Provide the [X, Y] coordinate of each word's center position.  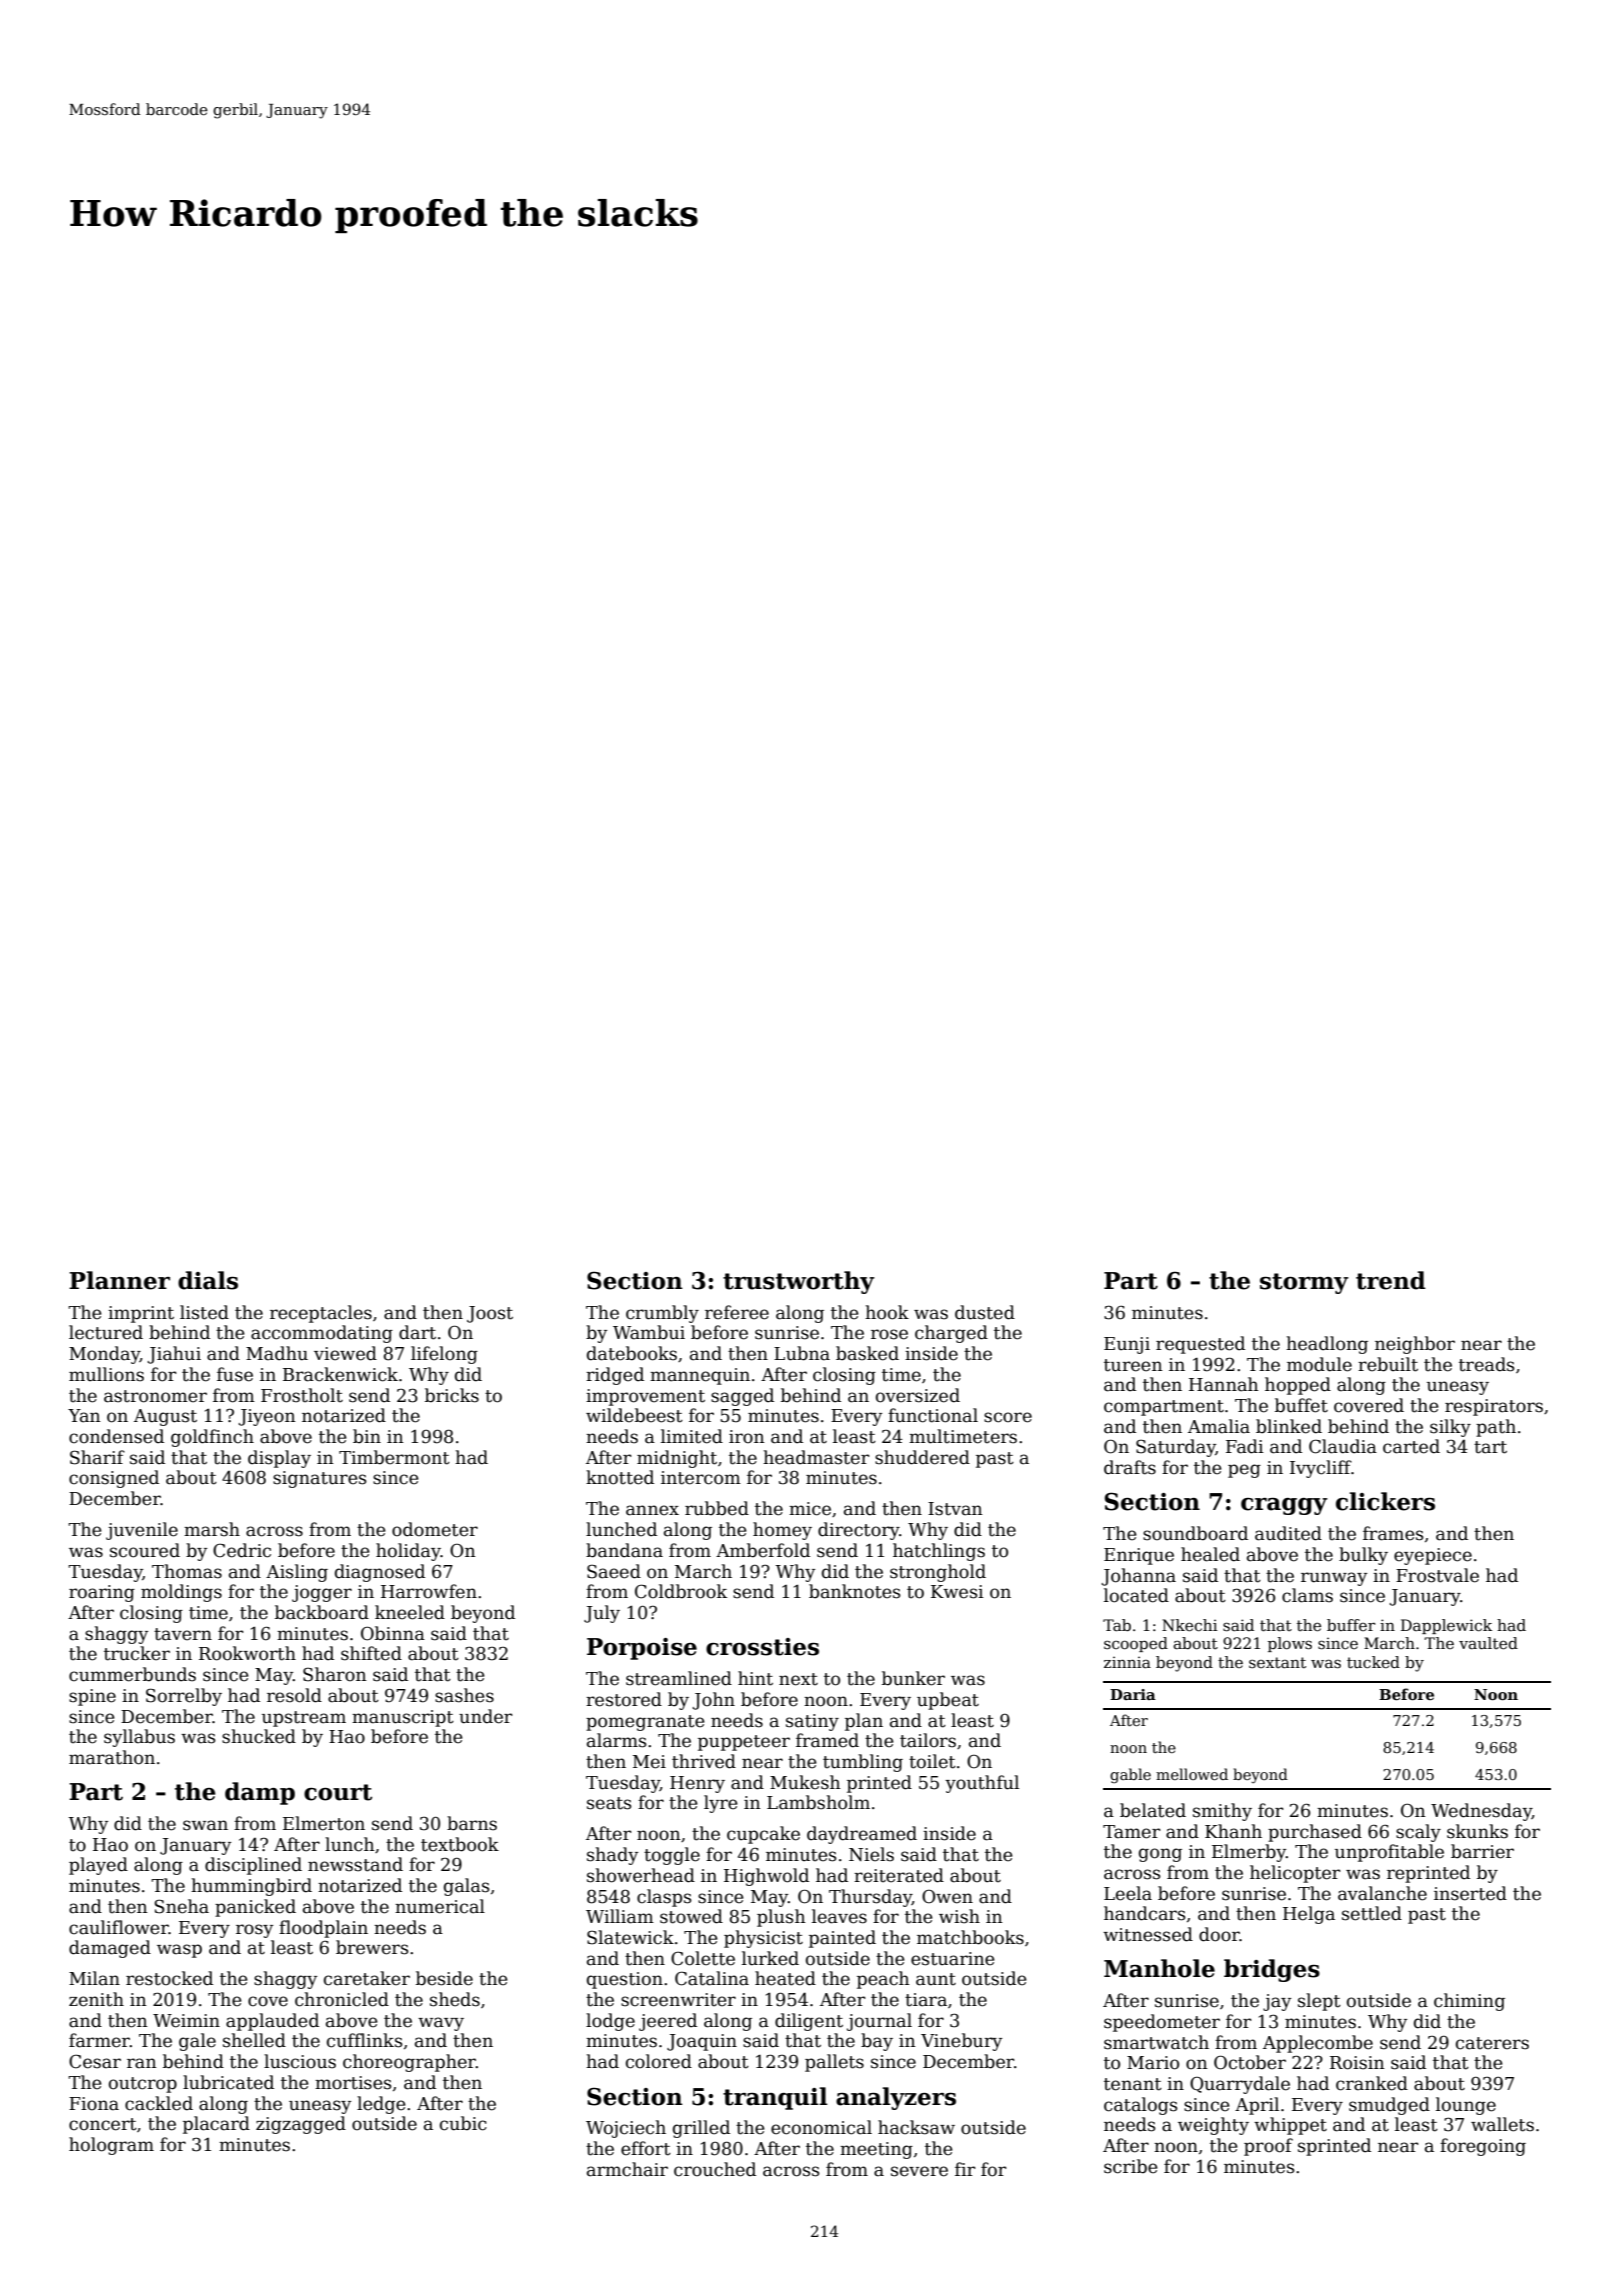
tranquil [775, 2098]
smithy [1222, 1812]
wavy [441, 2024]
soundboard [1195, 1533]
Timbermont [394, 1457]
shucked [259, 1736]
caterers [1492, 2043]
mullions [106, 1374]
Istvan [955, 1509]
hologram [111, 2146]
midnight [677, 1459]
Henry [697, 1784]
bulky [1363, 1556]
